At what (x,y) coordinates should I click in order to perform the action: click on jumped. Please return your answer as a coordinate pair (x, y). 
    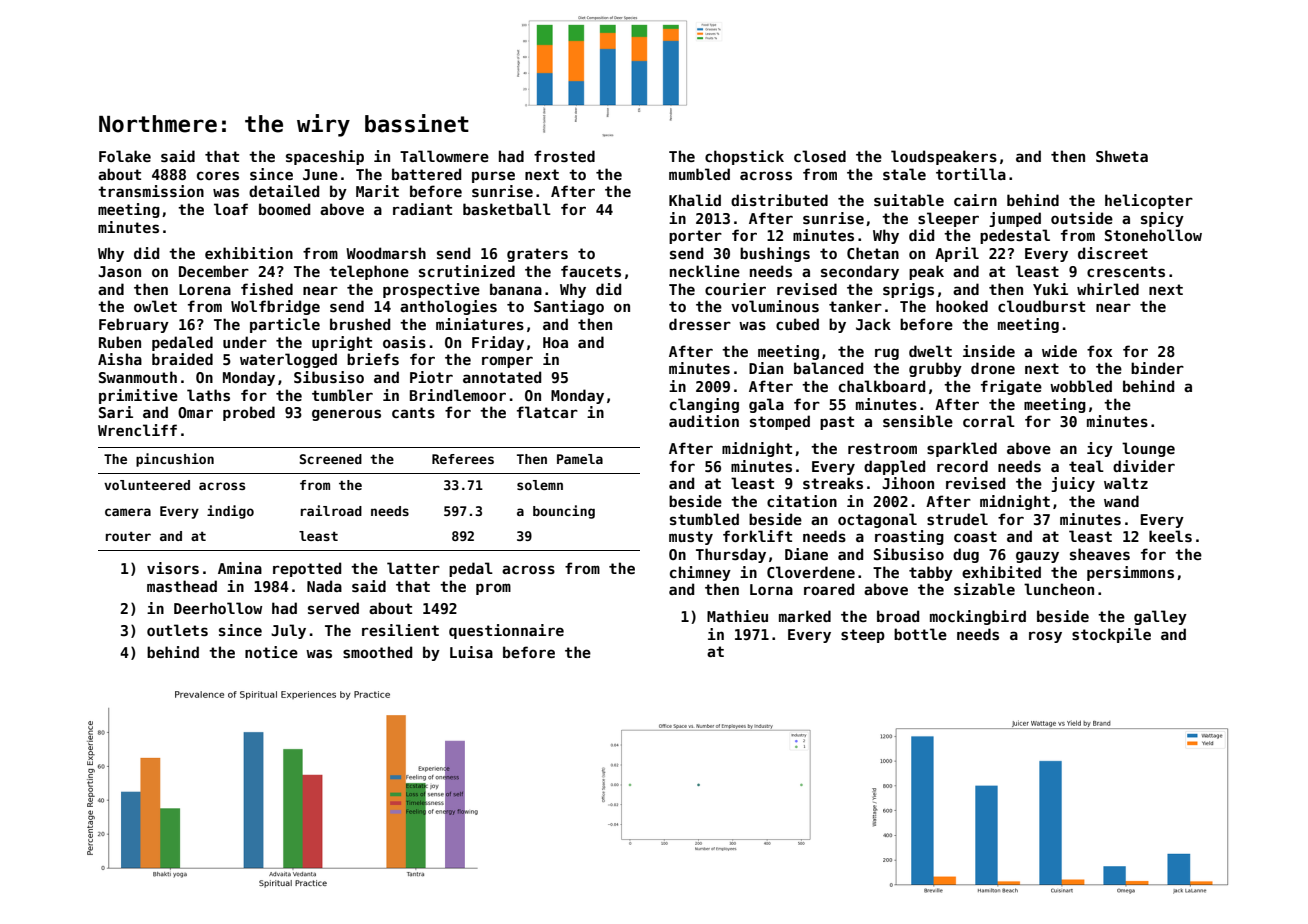
    Looking at the image, I should click on (1015, 219).
